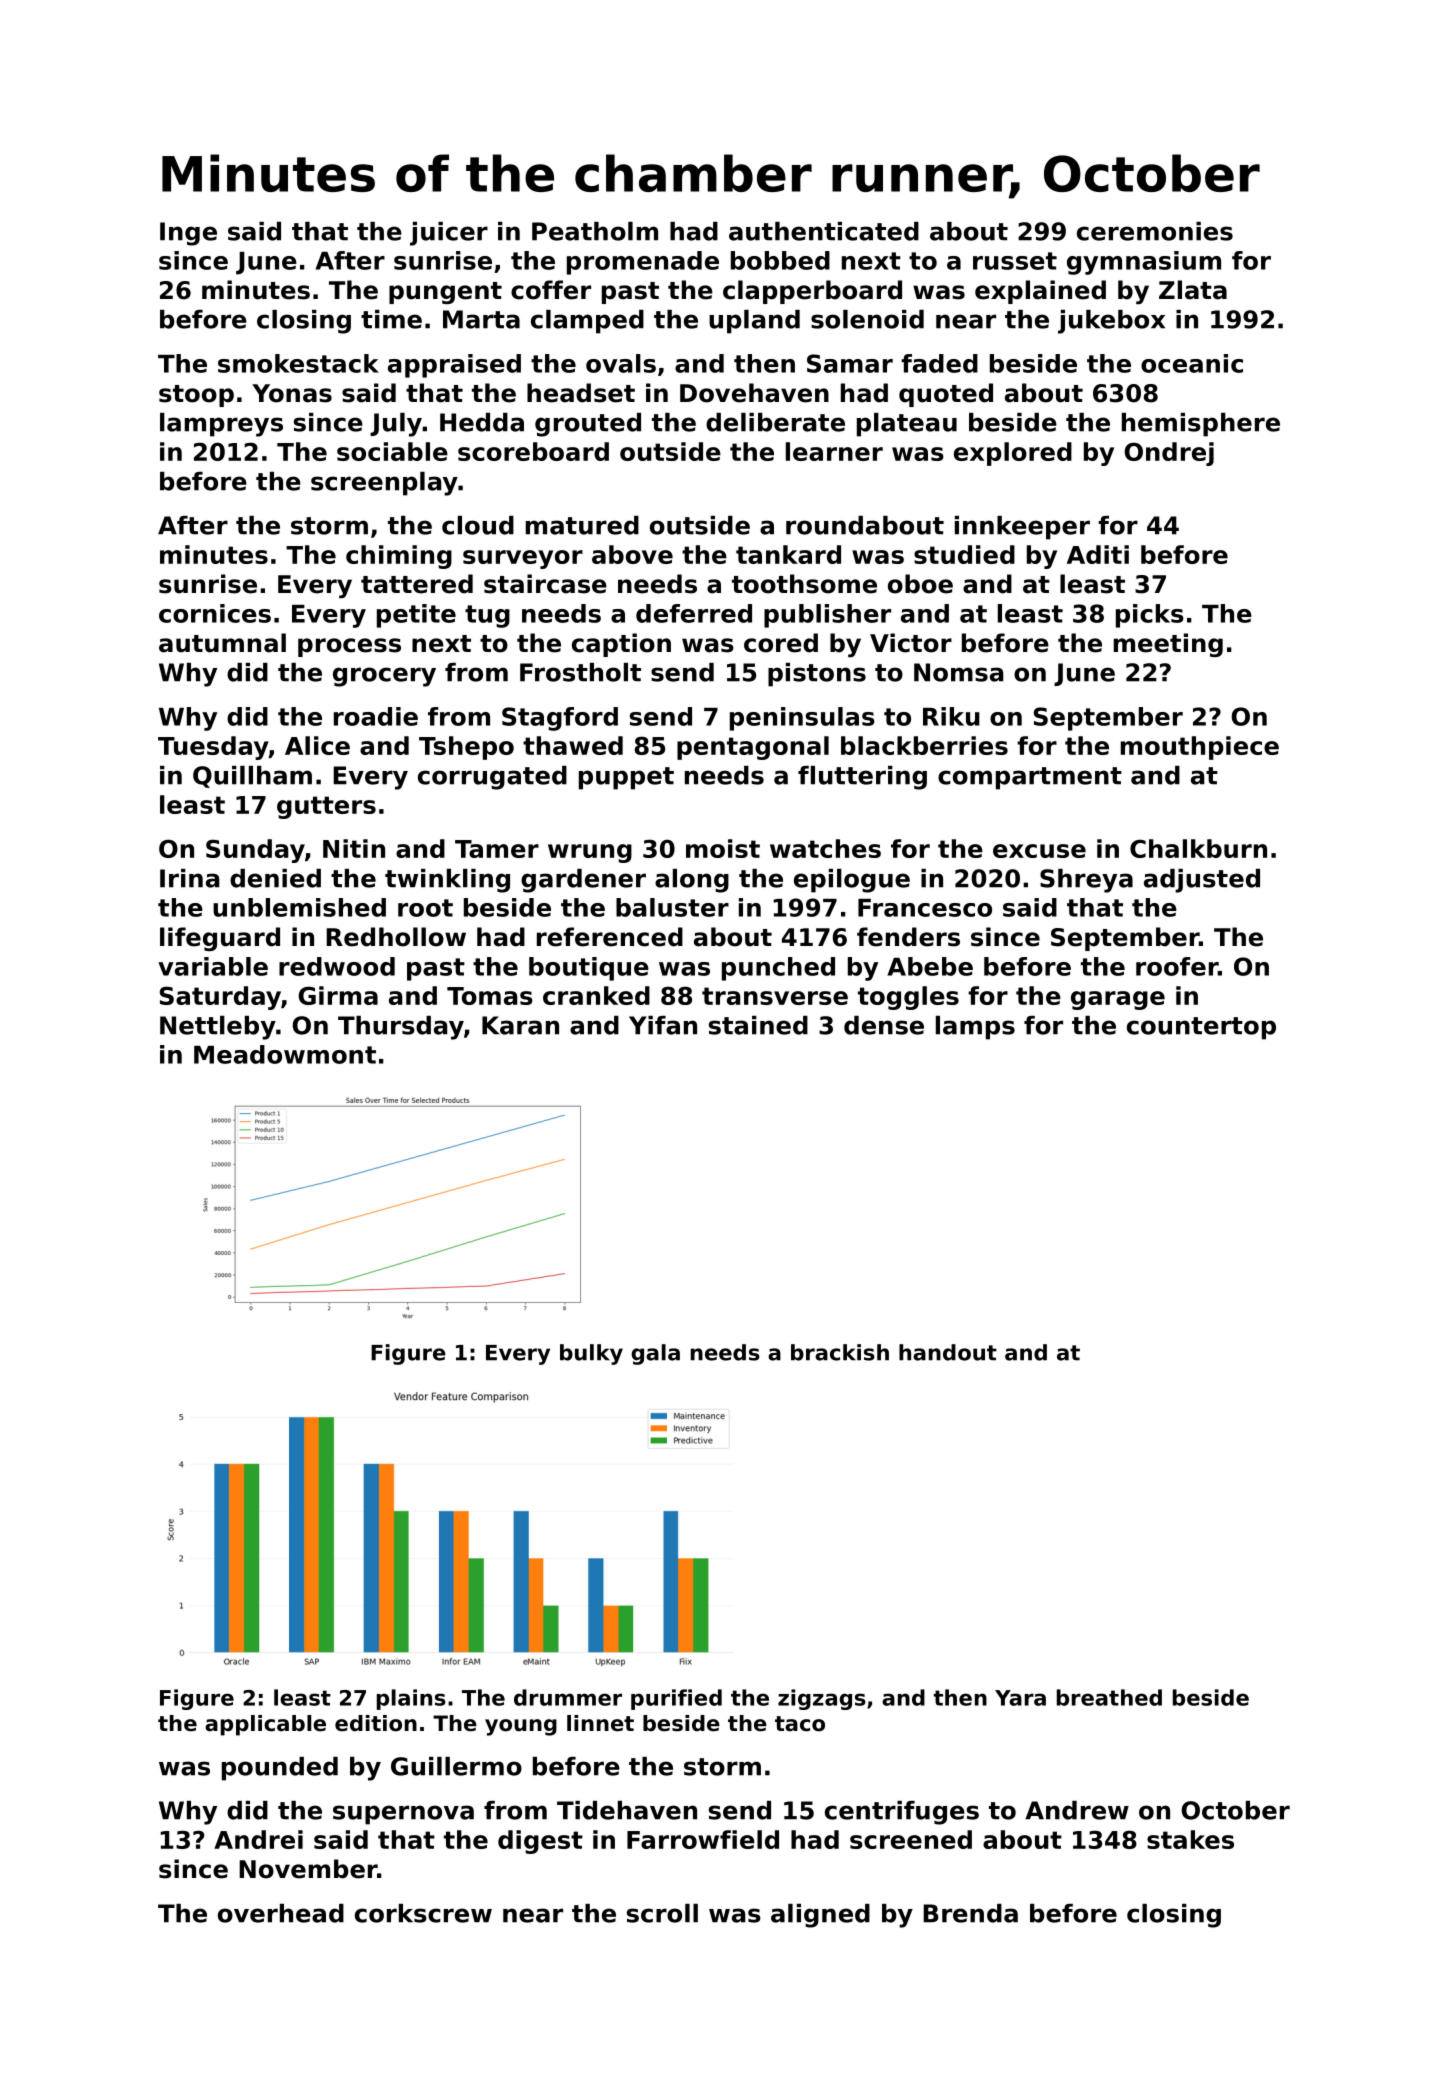  I want to click on Yonas, so click(292, 393).
